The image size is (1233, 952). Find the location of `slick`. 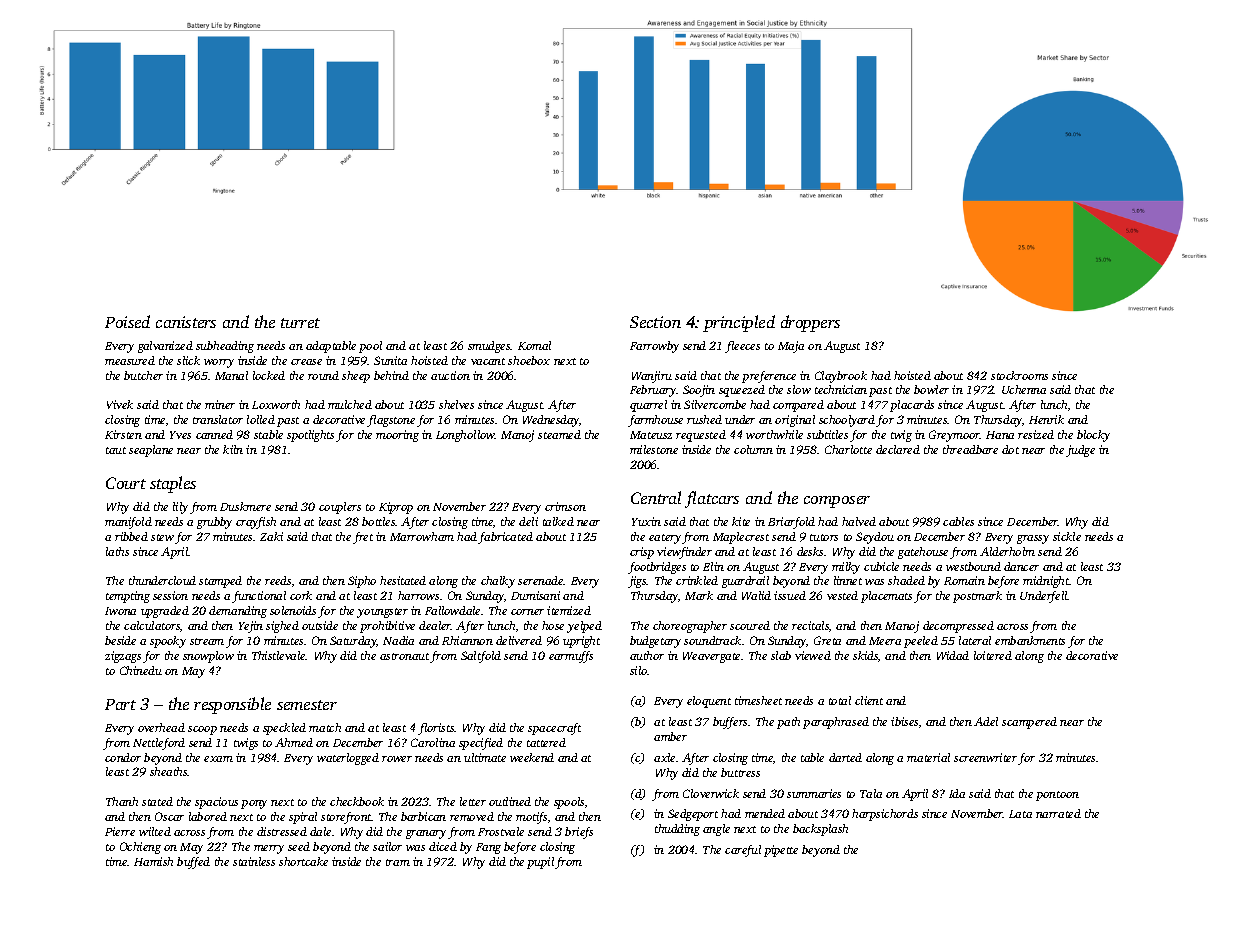

slick is located at coordinates (188, 360).
